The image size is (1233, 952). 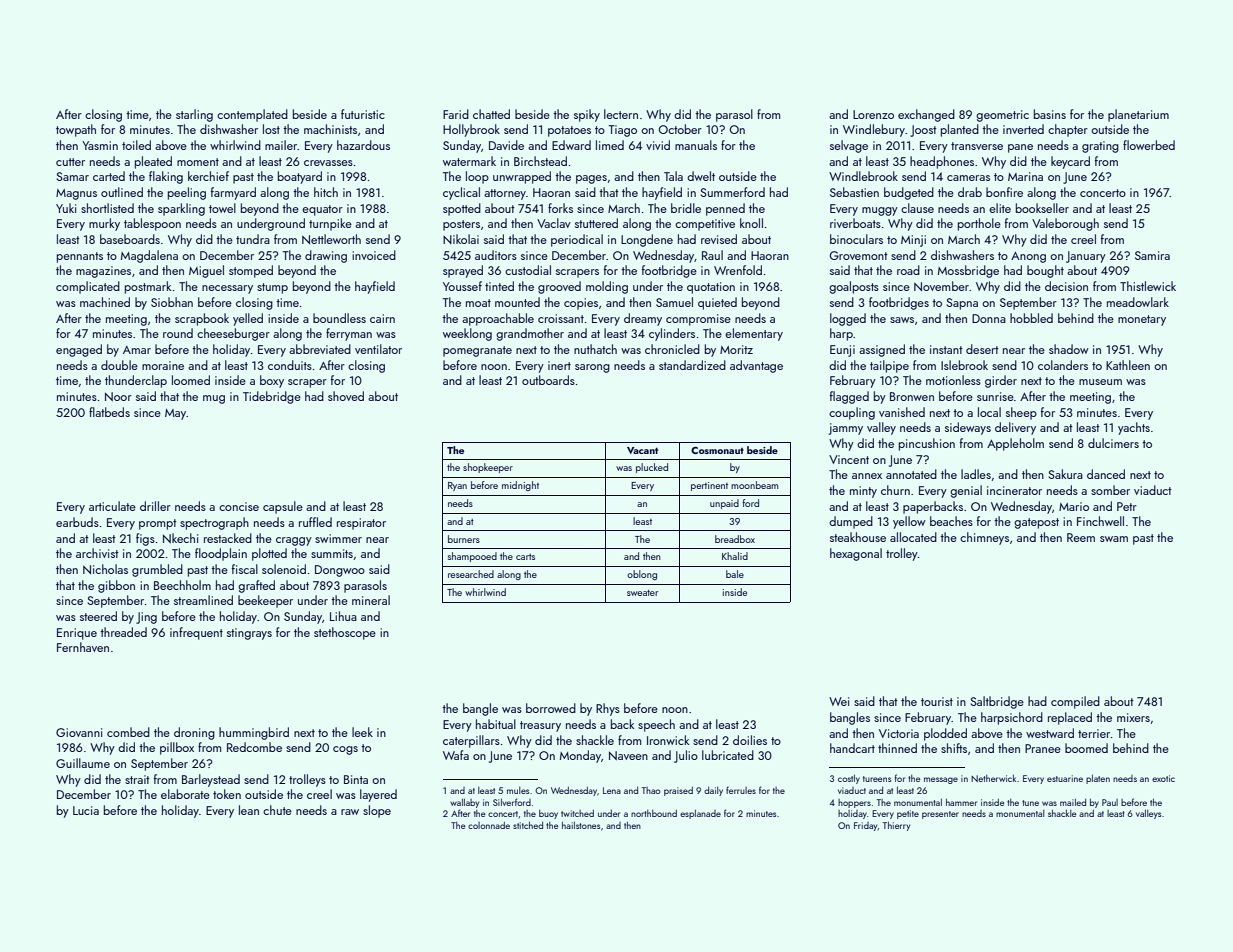 What do you see at coordinates (628, 755) in the screenshot?
I see `Naveen` at bounding box center [628, 755].
